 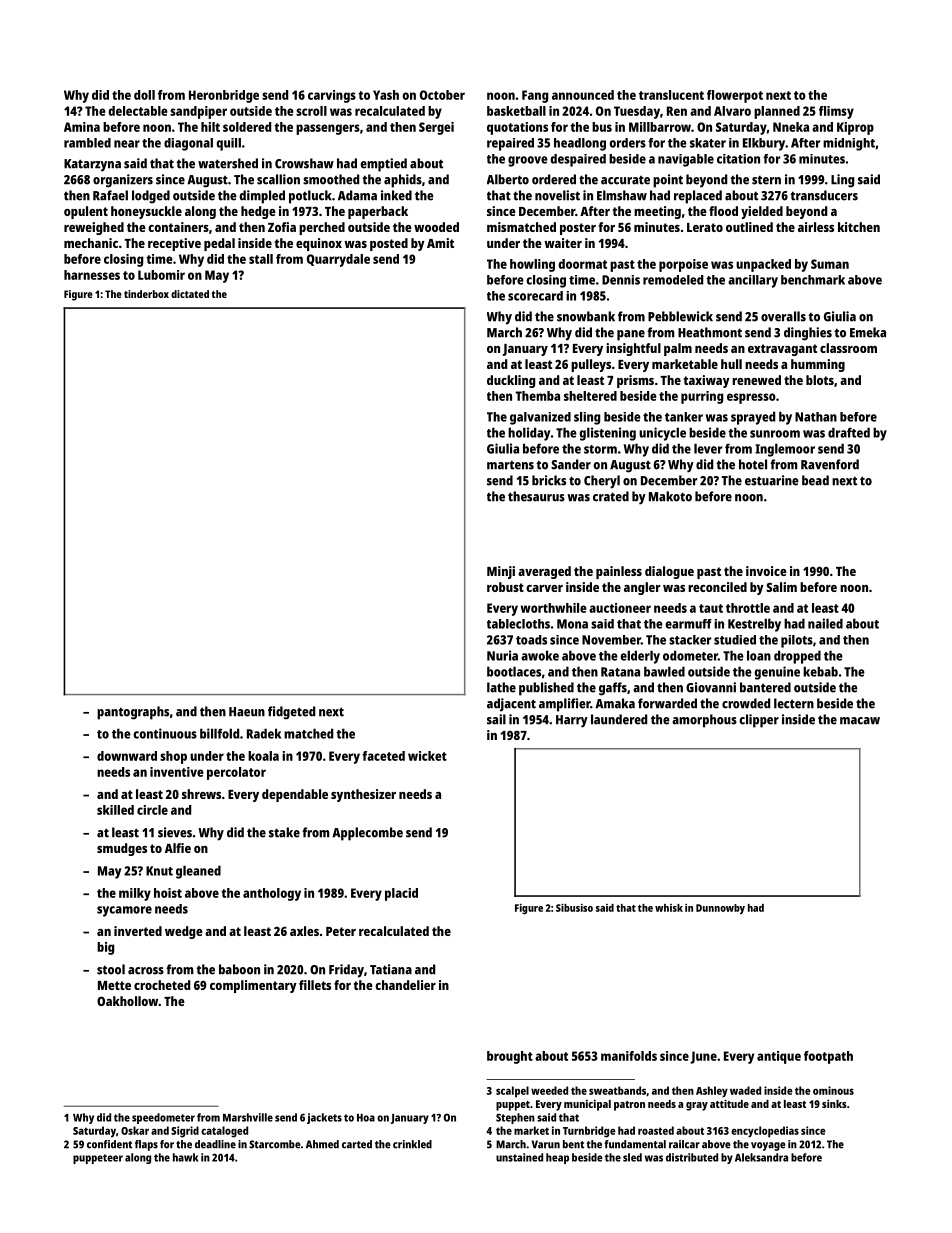 What do you see at coordinates (215, 1144) in the screenshot?
I see `deadline` at bounding box center [215, 1144].
